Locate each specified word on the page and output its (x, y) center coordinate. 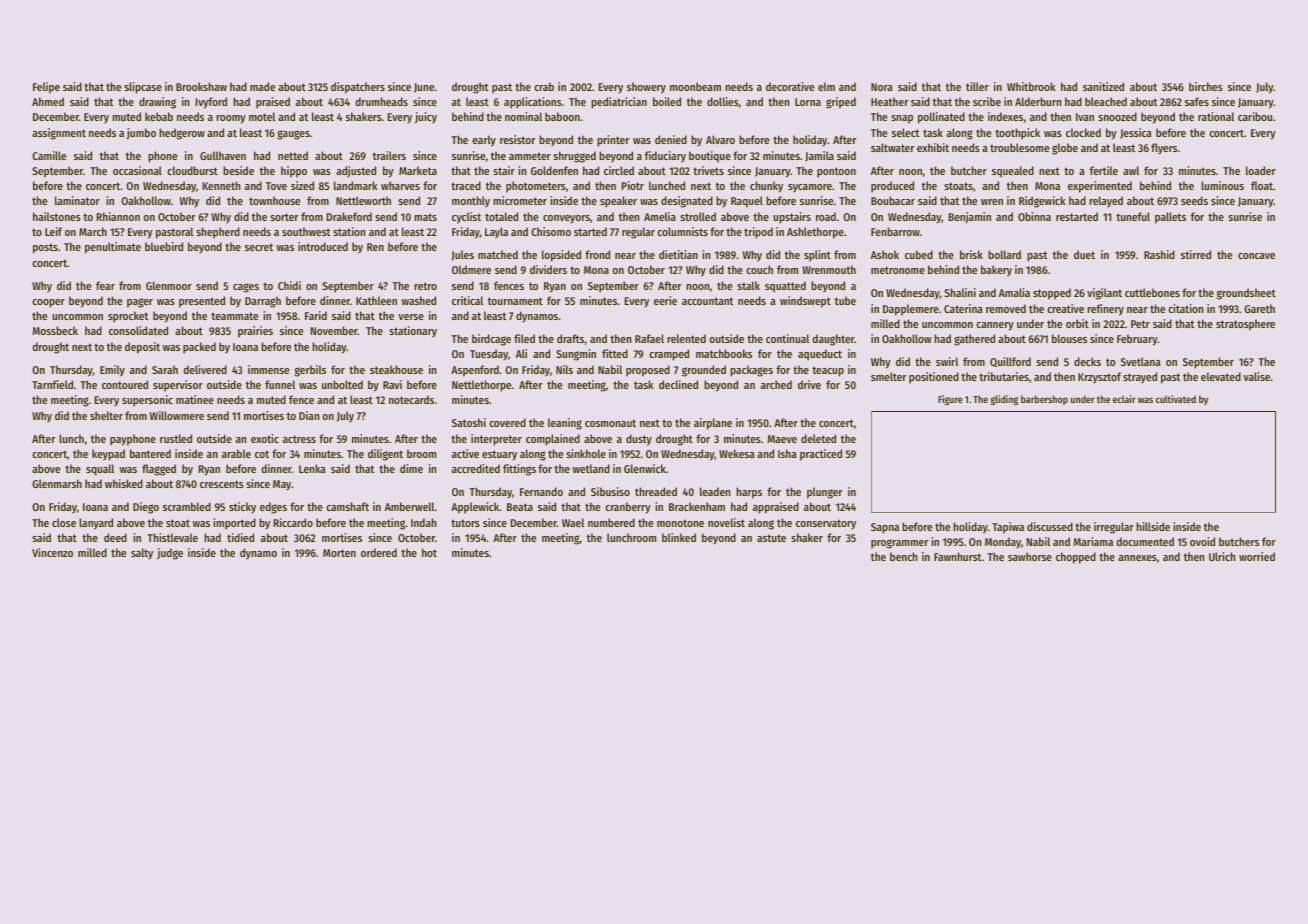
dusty (639, 440)
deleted (818, 438)
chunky (766, 186)
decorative (790, 86)
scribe (987, 101)
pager (140, 303)
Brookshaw (201, 86)
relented (686, 338)
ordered (379, 552)
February (1137, 340)
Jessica (1136, 133)
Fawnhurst (957, 556)
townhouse (274, 200)
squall (100, 470)
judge (170, 554)
